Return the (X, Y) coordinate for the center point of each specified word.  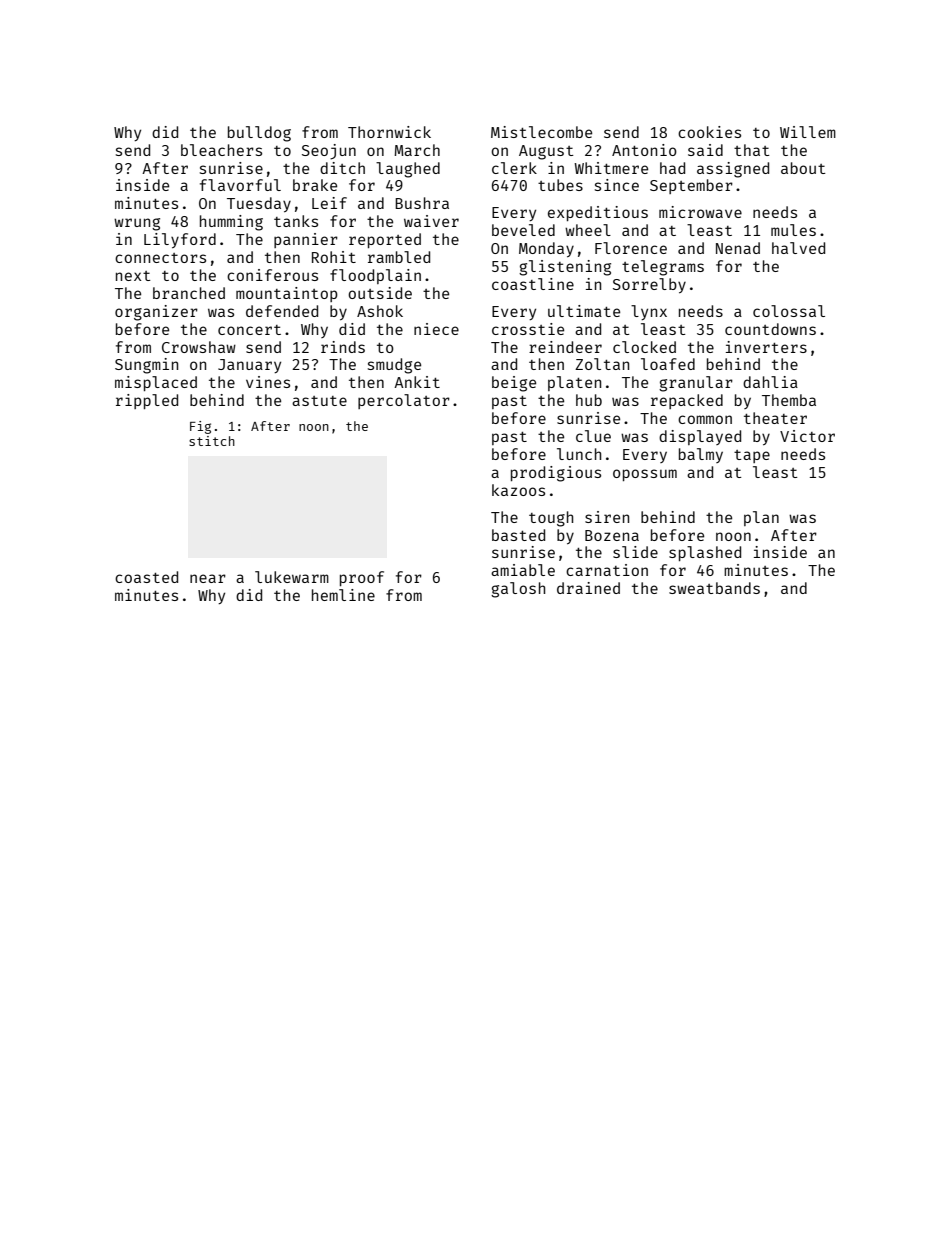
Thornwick (389, 132)
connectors (160, 258)
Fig (200, 427)
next (133, 276)
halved (798, 248)
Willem (808, 132)
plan (761, 518)
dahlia (770, 382)
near (208, 578)
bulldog (259, 134)
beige (514, 384)
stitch (212, 441)
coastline (533, 284)
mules (793, 230)
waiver (431, 221)
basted (518, 535)
